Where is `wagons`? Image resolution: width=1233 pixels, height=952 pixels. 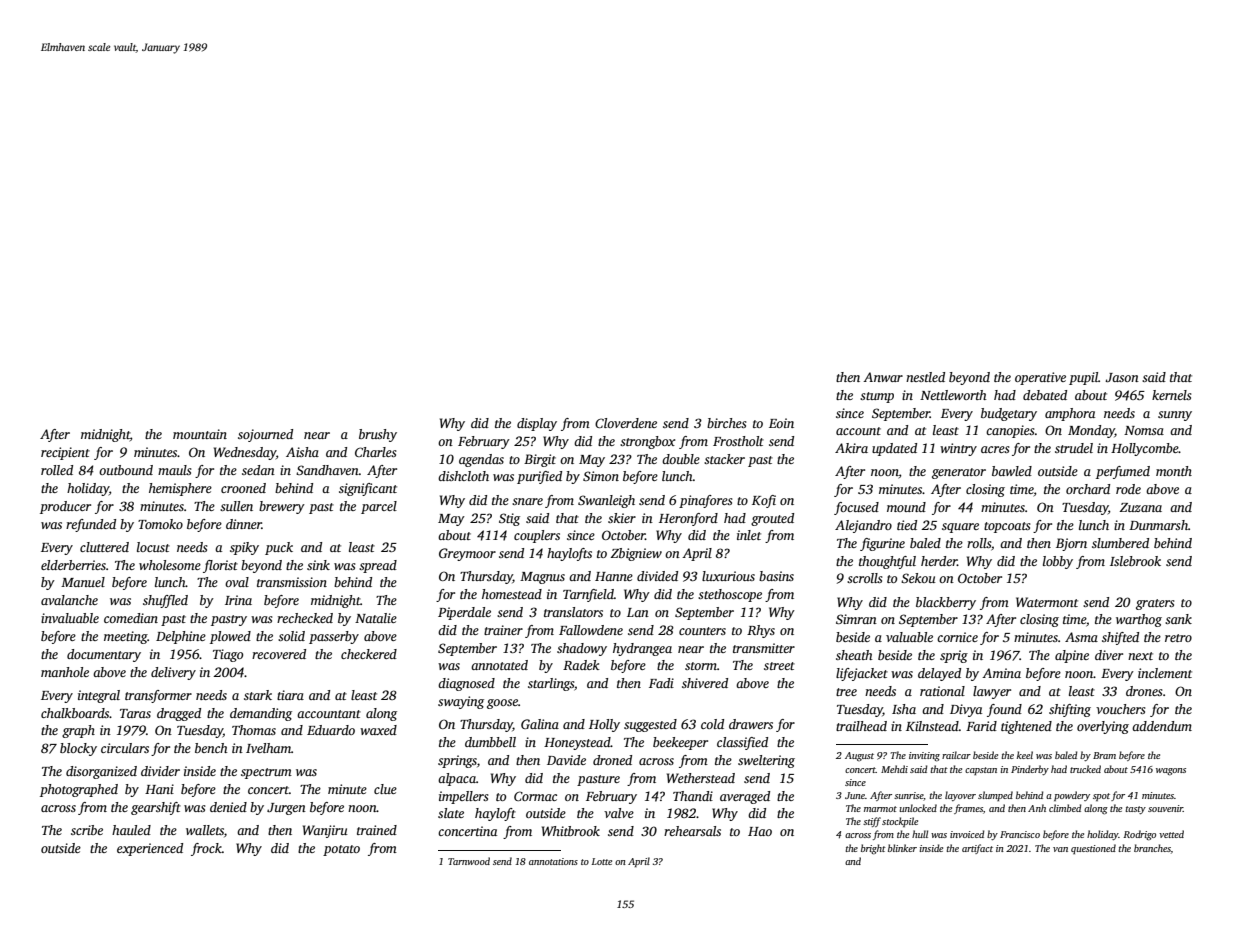
wagons is located at coordinates (1171, 772).
